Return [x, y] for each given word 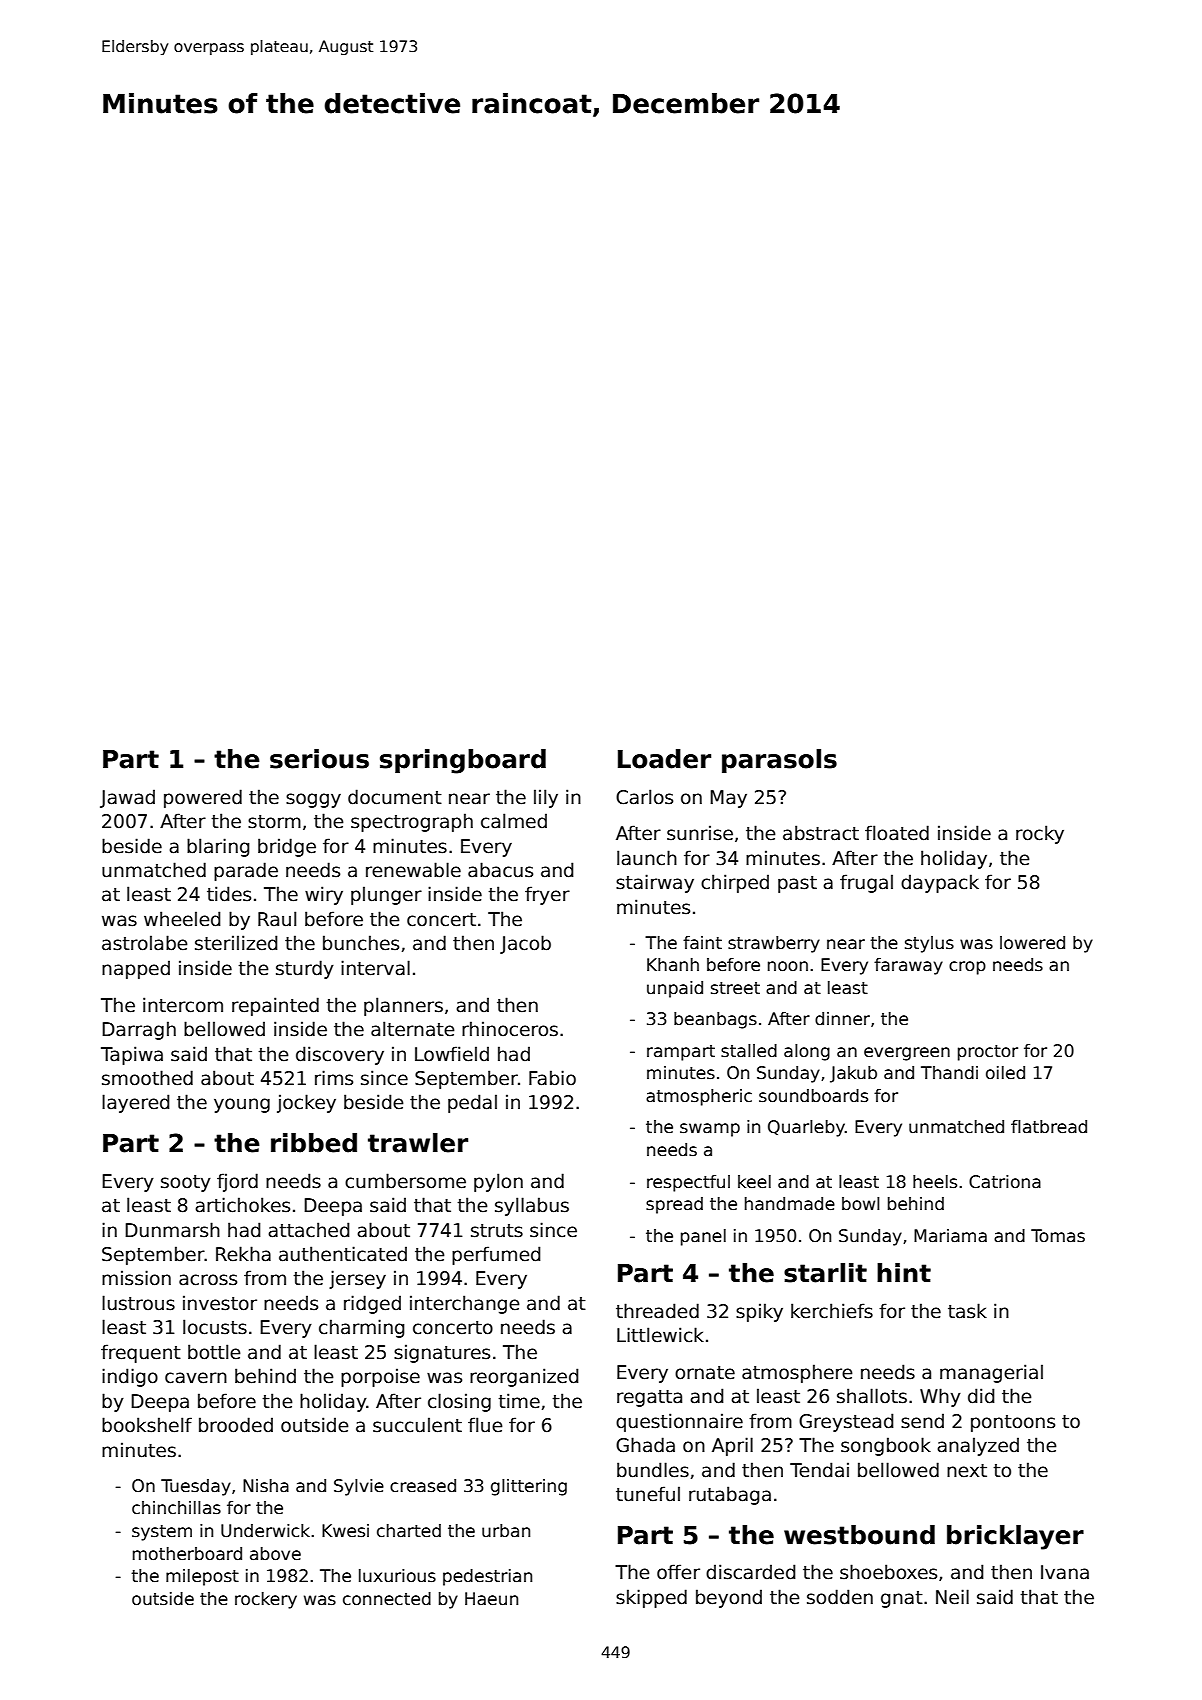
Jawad [127, 798]
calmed [514, 821]
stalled [749, 1051]
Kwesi [345, 1531]
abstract [821, 833]
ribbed [314, 1143]
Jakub [853, 1074]
